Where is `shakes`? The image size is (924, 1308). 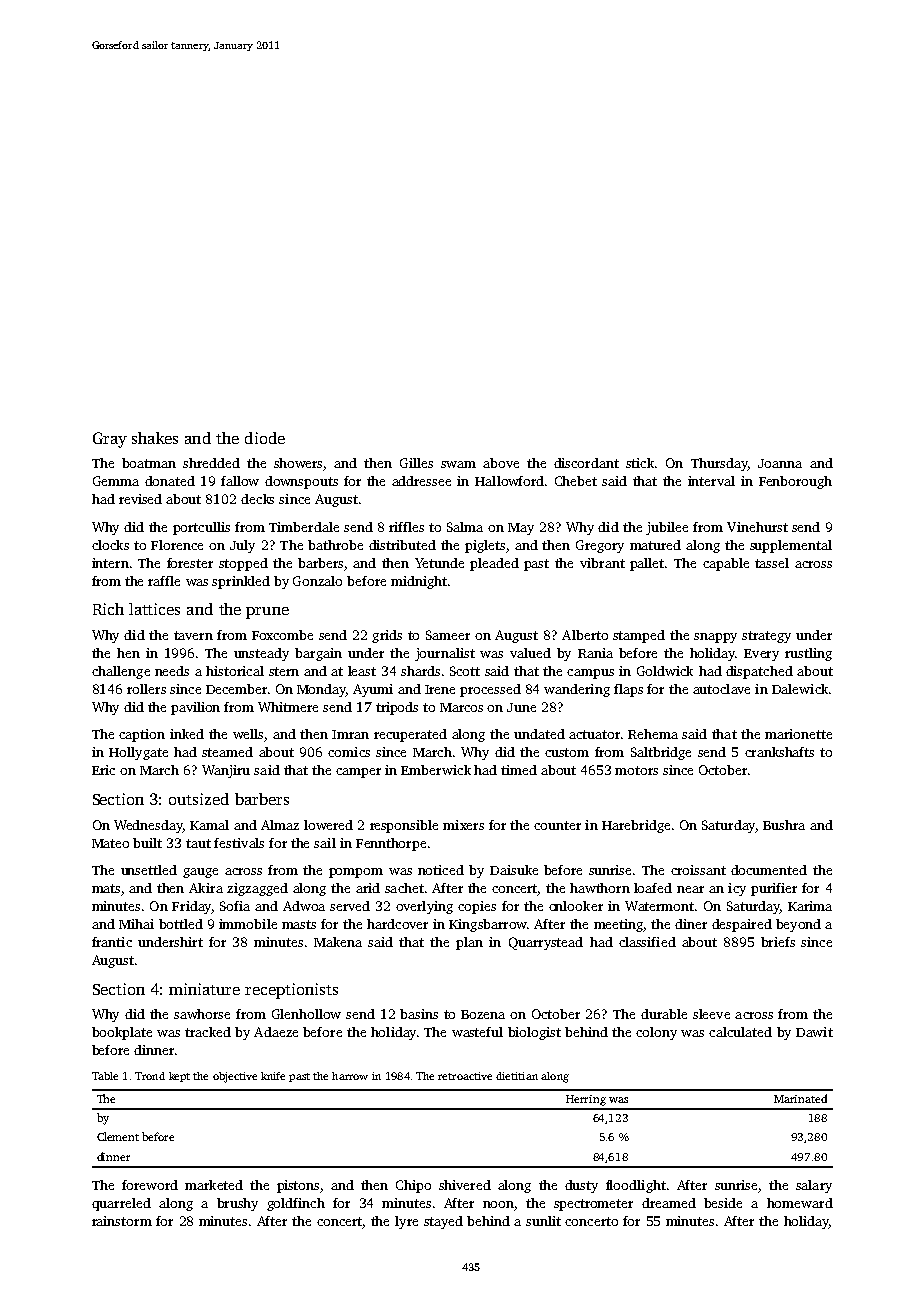 shakes is located at coordinates (155, 438).
